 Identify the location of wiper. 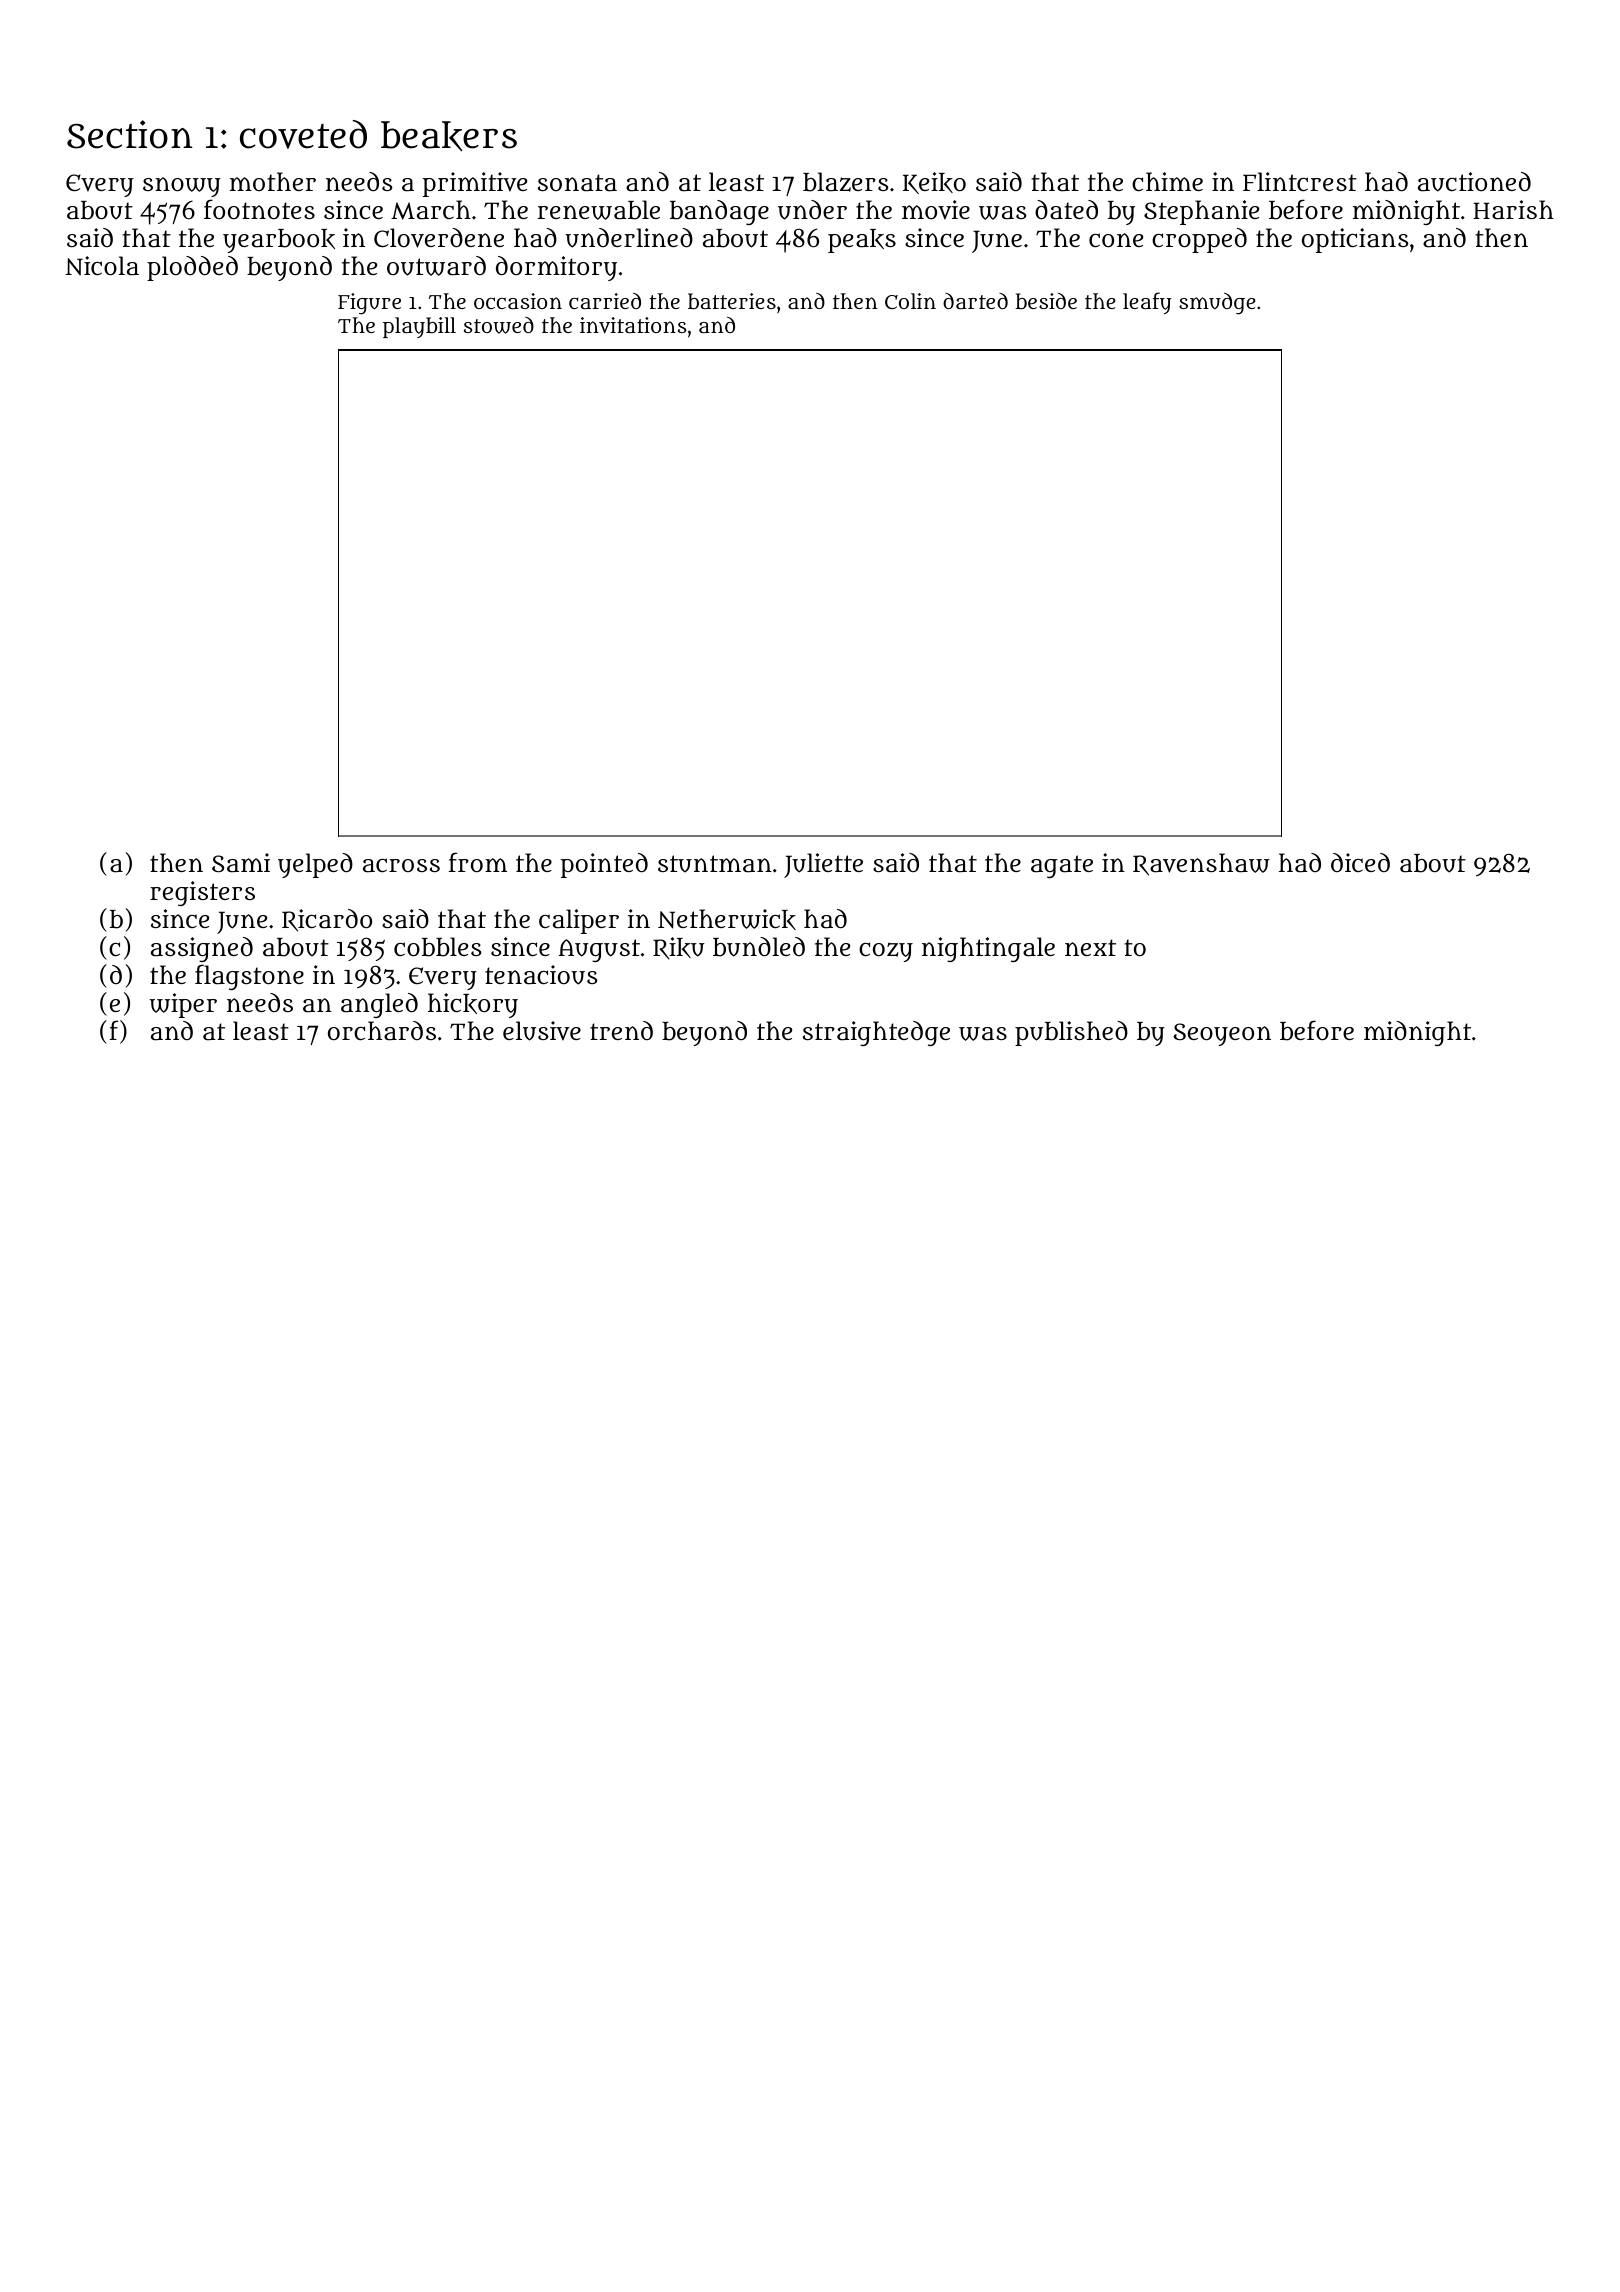
(183, 1005).
